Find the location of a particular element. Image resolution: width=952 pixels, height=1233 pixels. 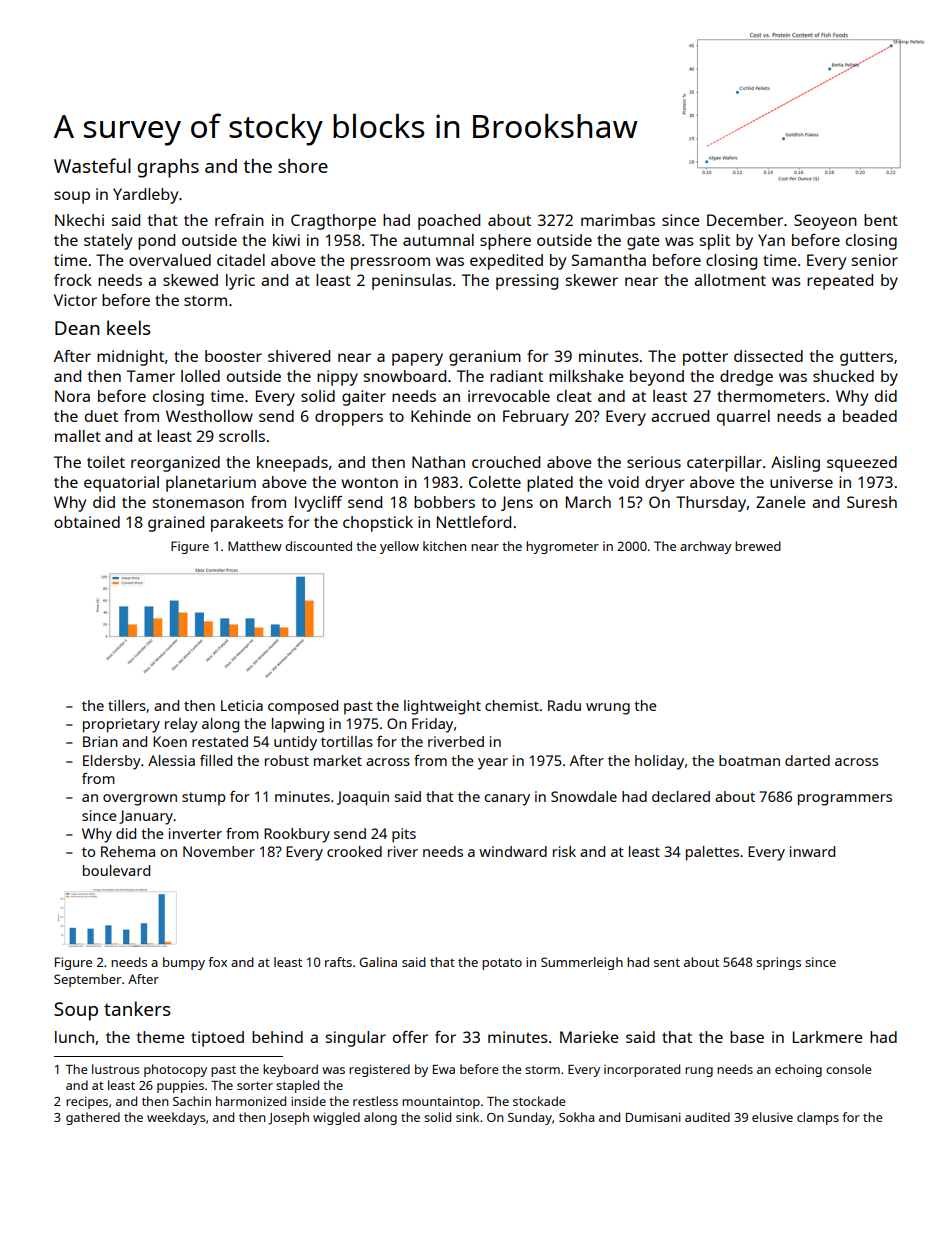

boatman is located at coordinates (749, 760).
